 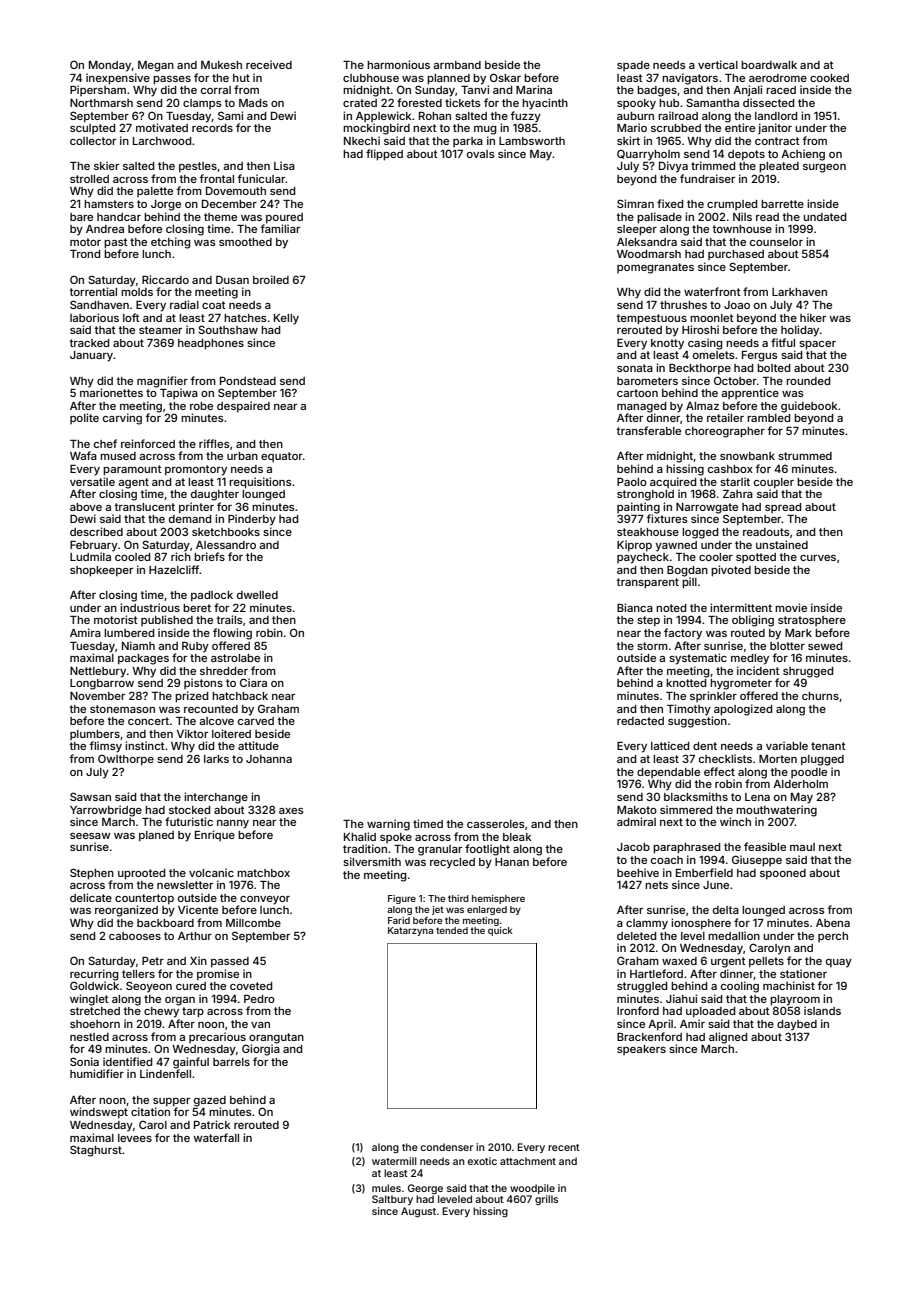 I want to click on Staghurst, so click(x=96, y=1151).
